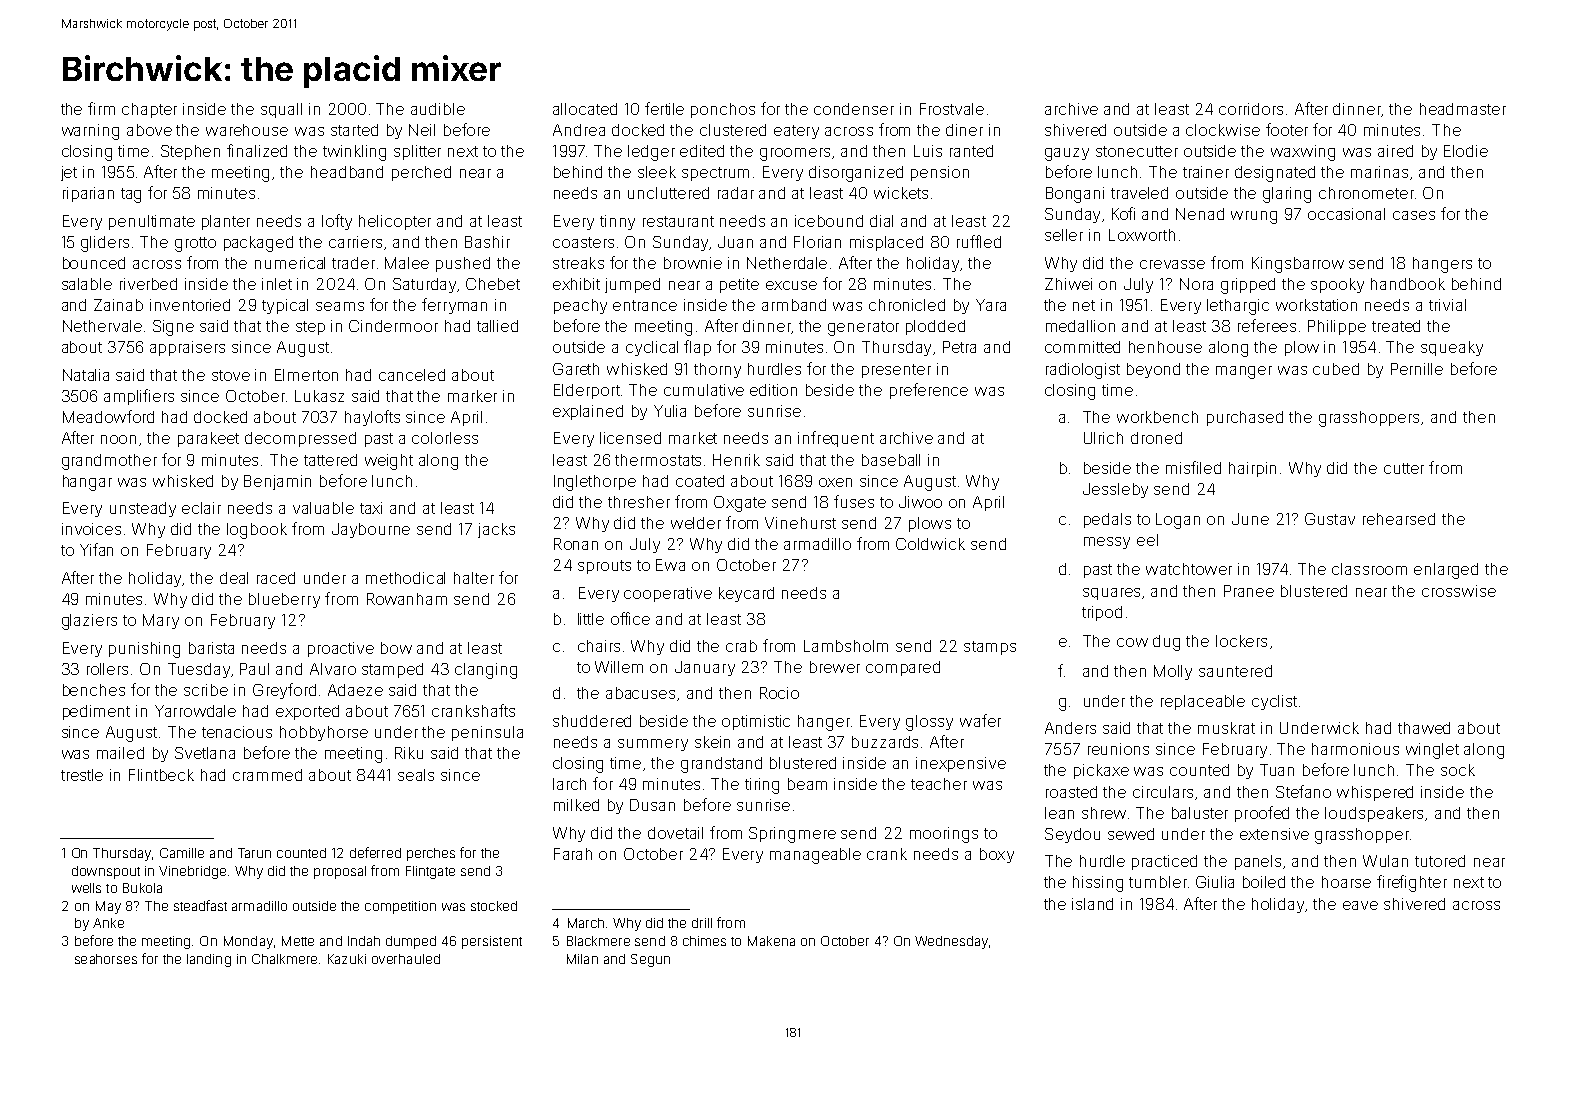  I want to click on headmaster, so click(1463, 109).
